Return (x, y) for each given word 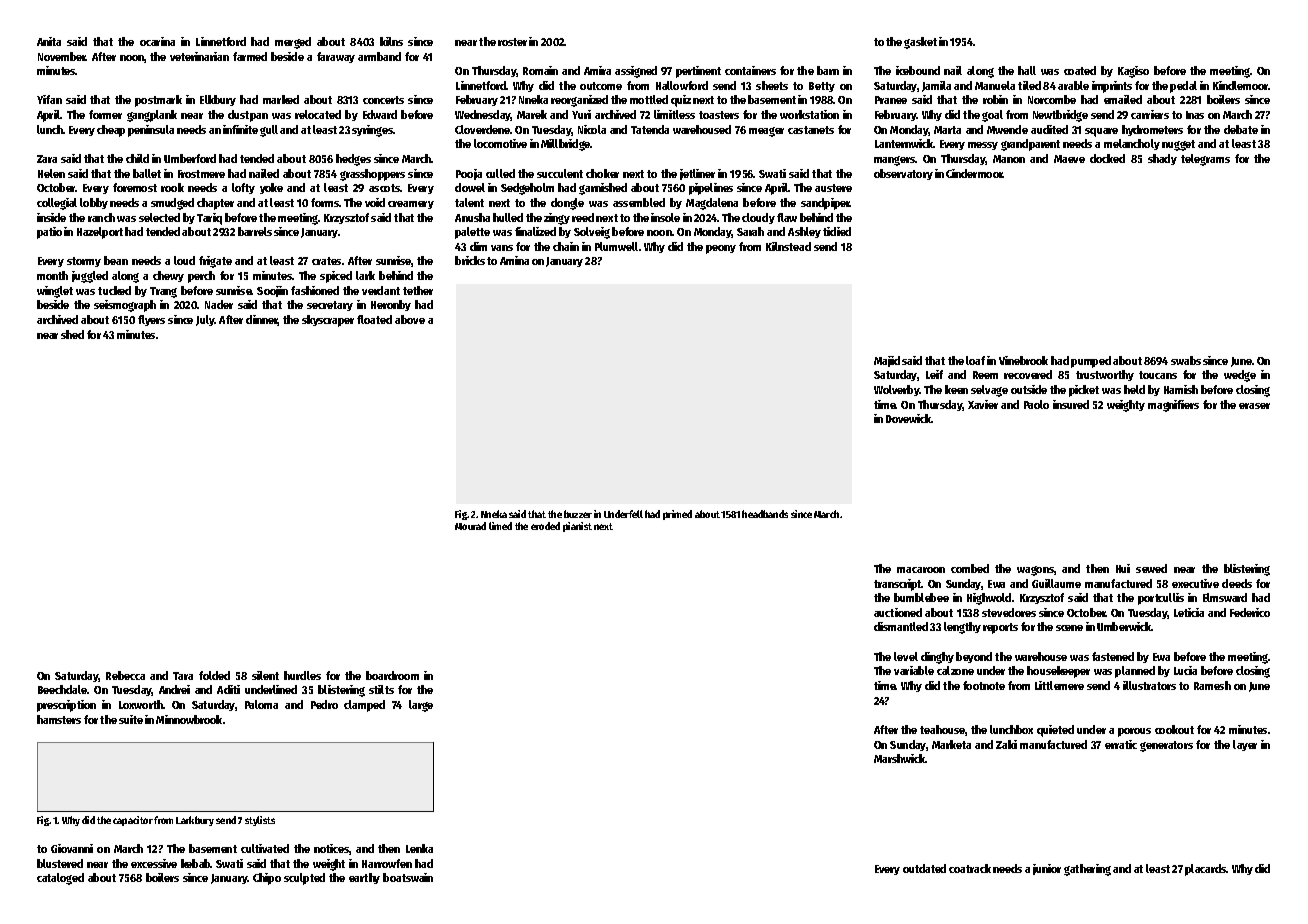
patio (49, 233)
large (421, 706)
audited (1049, 129)
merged (293, 43)
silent (265, 675)
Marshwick (900, 758)
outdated (924, 868)
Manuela (995, 85)
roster (512, 42)
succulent (560, 173)
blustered (60, 863)
